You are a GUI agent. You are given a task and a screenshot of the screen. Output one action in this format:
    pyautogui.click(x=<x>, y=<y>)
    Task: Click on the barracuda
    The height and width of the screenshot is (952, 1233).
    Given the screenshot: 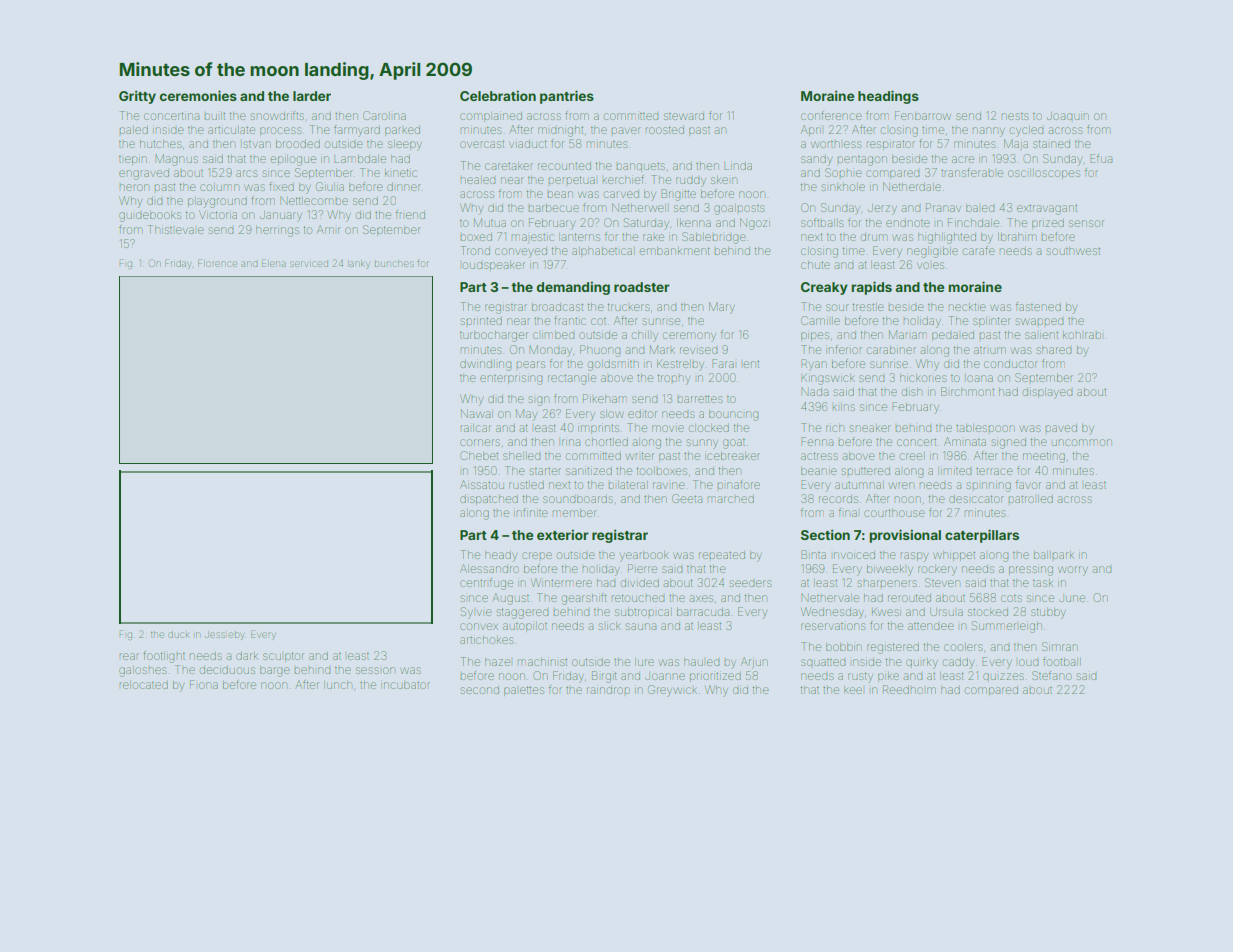 What is the action you would take?
    pyautogui.click(x=703, y=612)
